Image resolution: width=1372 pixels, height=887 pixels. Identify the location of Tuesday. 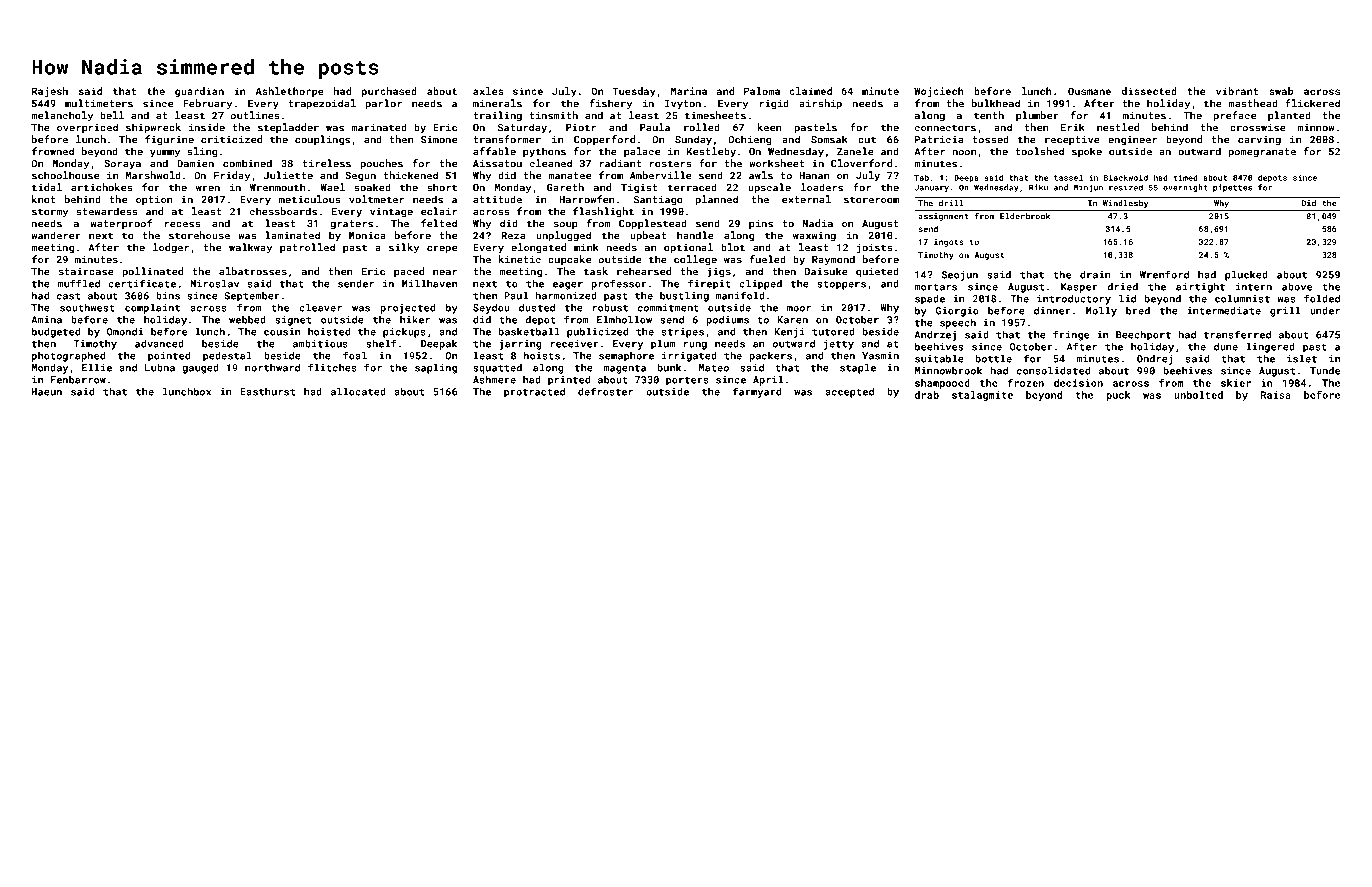
(634, 92).
